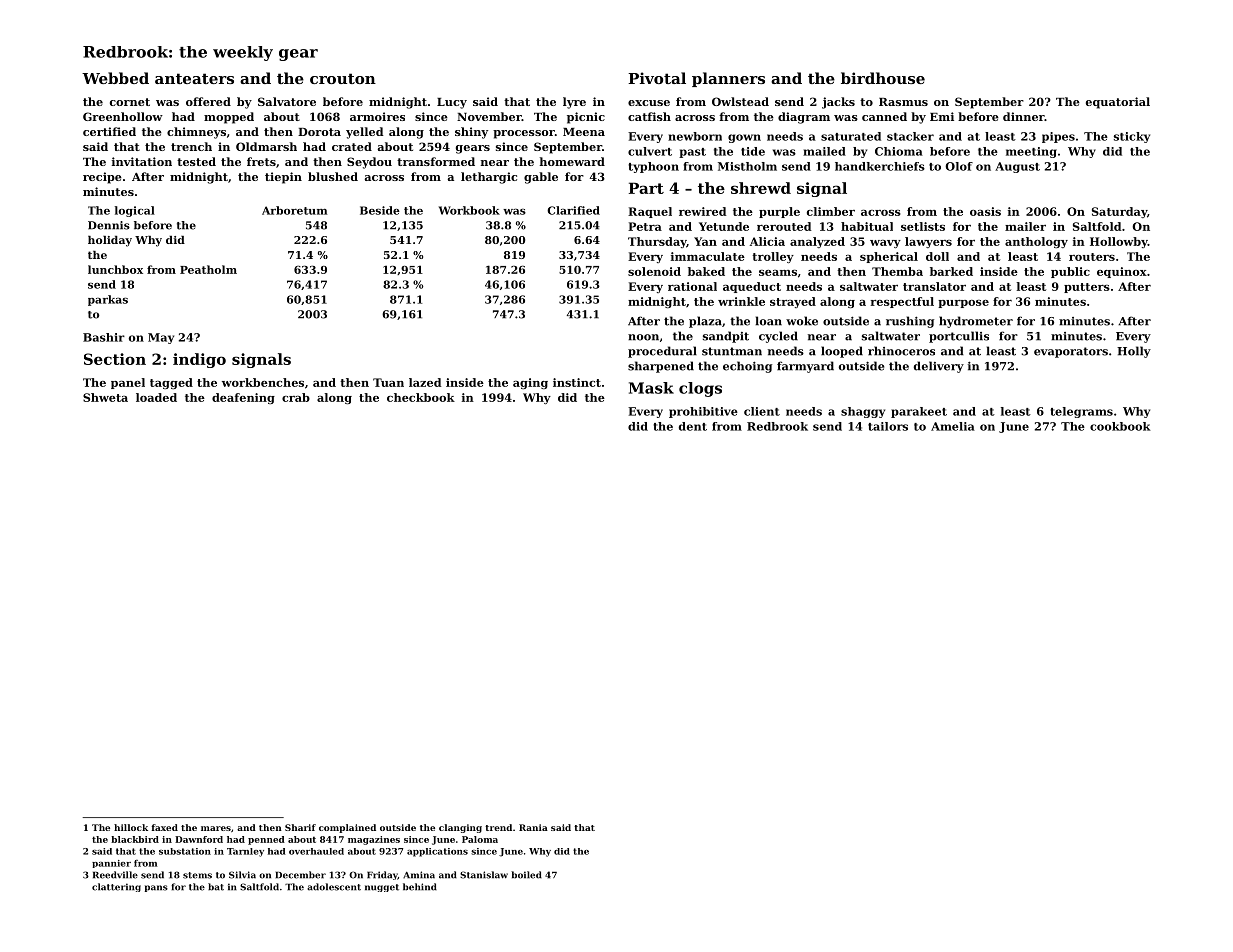 The width and height of the screenshot is (1233, 952). What do you see at coordinates (300, 827) in the screenshot?
I see `Sharif` at bounding box center [300, 827].
